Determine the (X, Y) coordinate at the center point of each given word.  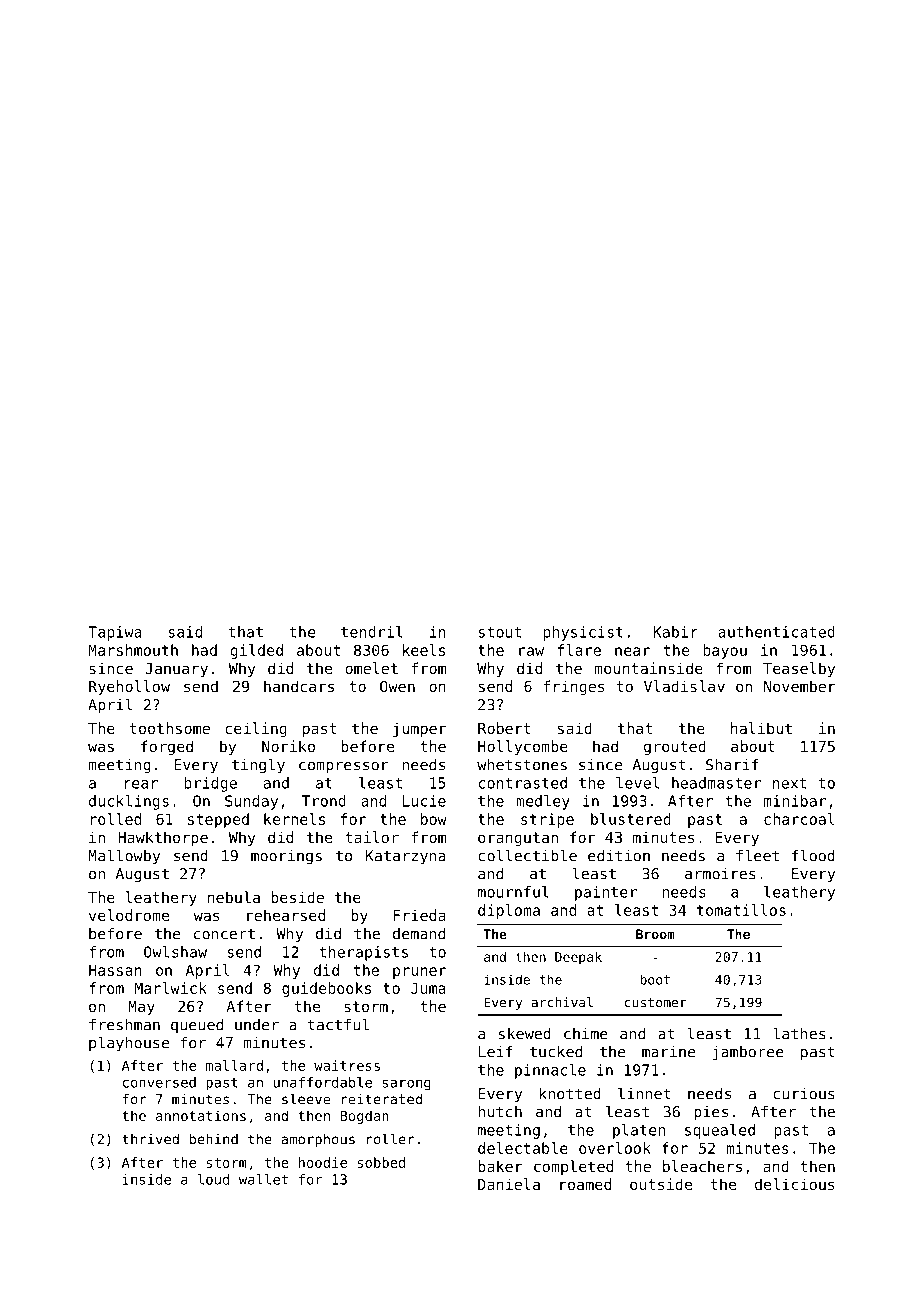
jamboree (748, 1053)
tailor (372, 837)
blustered (631, 819)
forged (167, 747)
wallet (263, 1179)
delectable (523, 1148)
